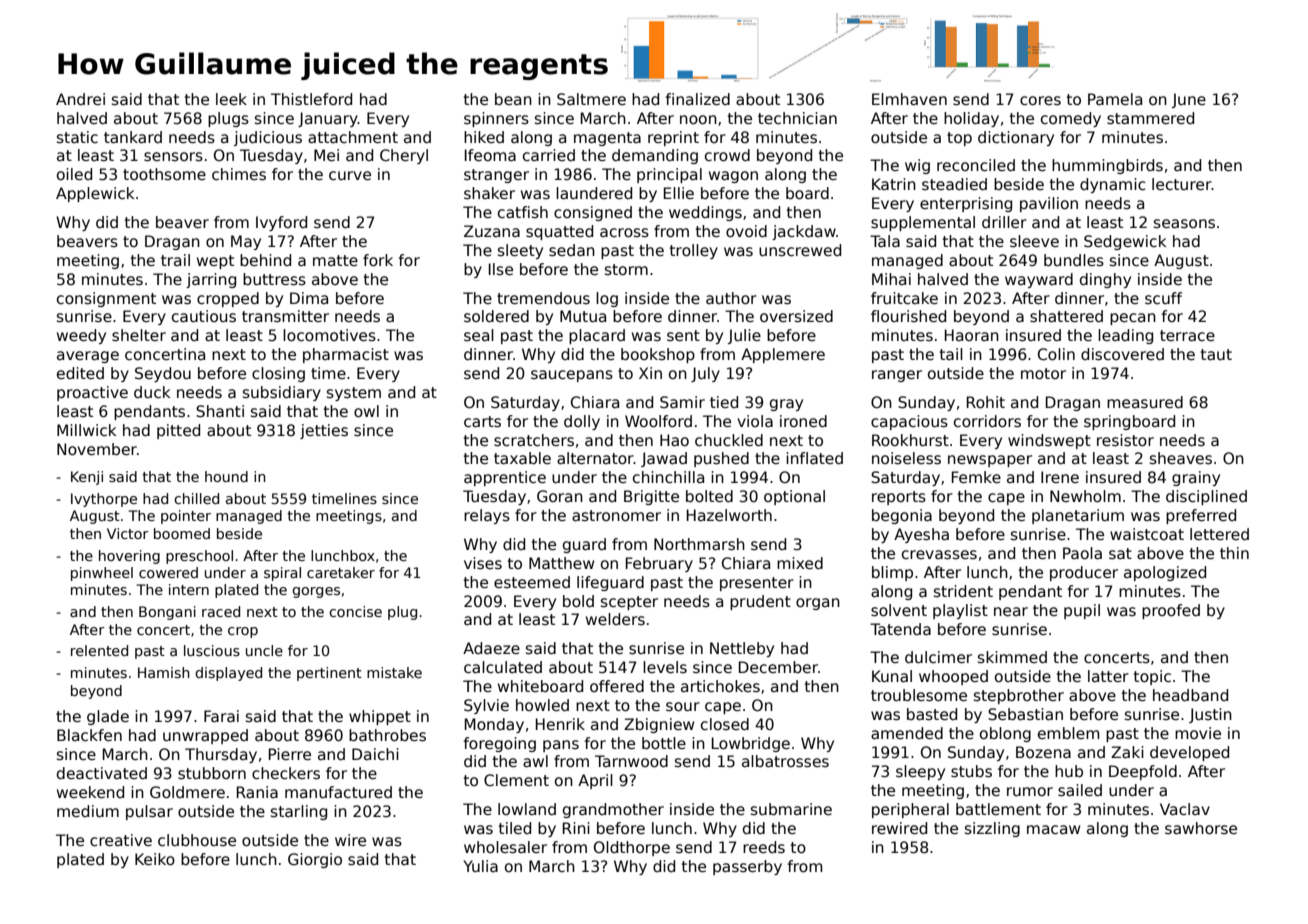 Image resolution: width=1308 pixels, height=924 pixels. What do you see at coordinates (1115, 99) in the screenshot?
I see `Pamela` at bounding box center [1115, 99].
